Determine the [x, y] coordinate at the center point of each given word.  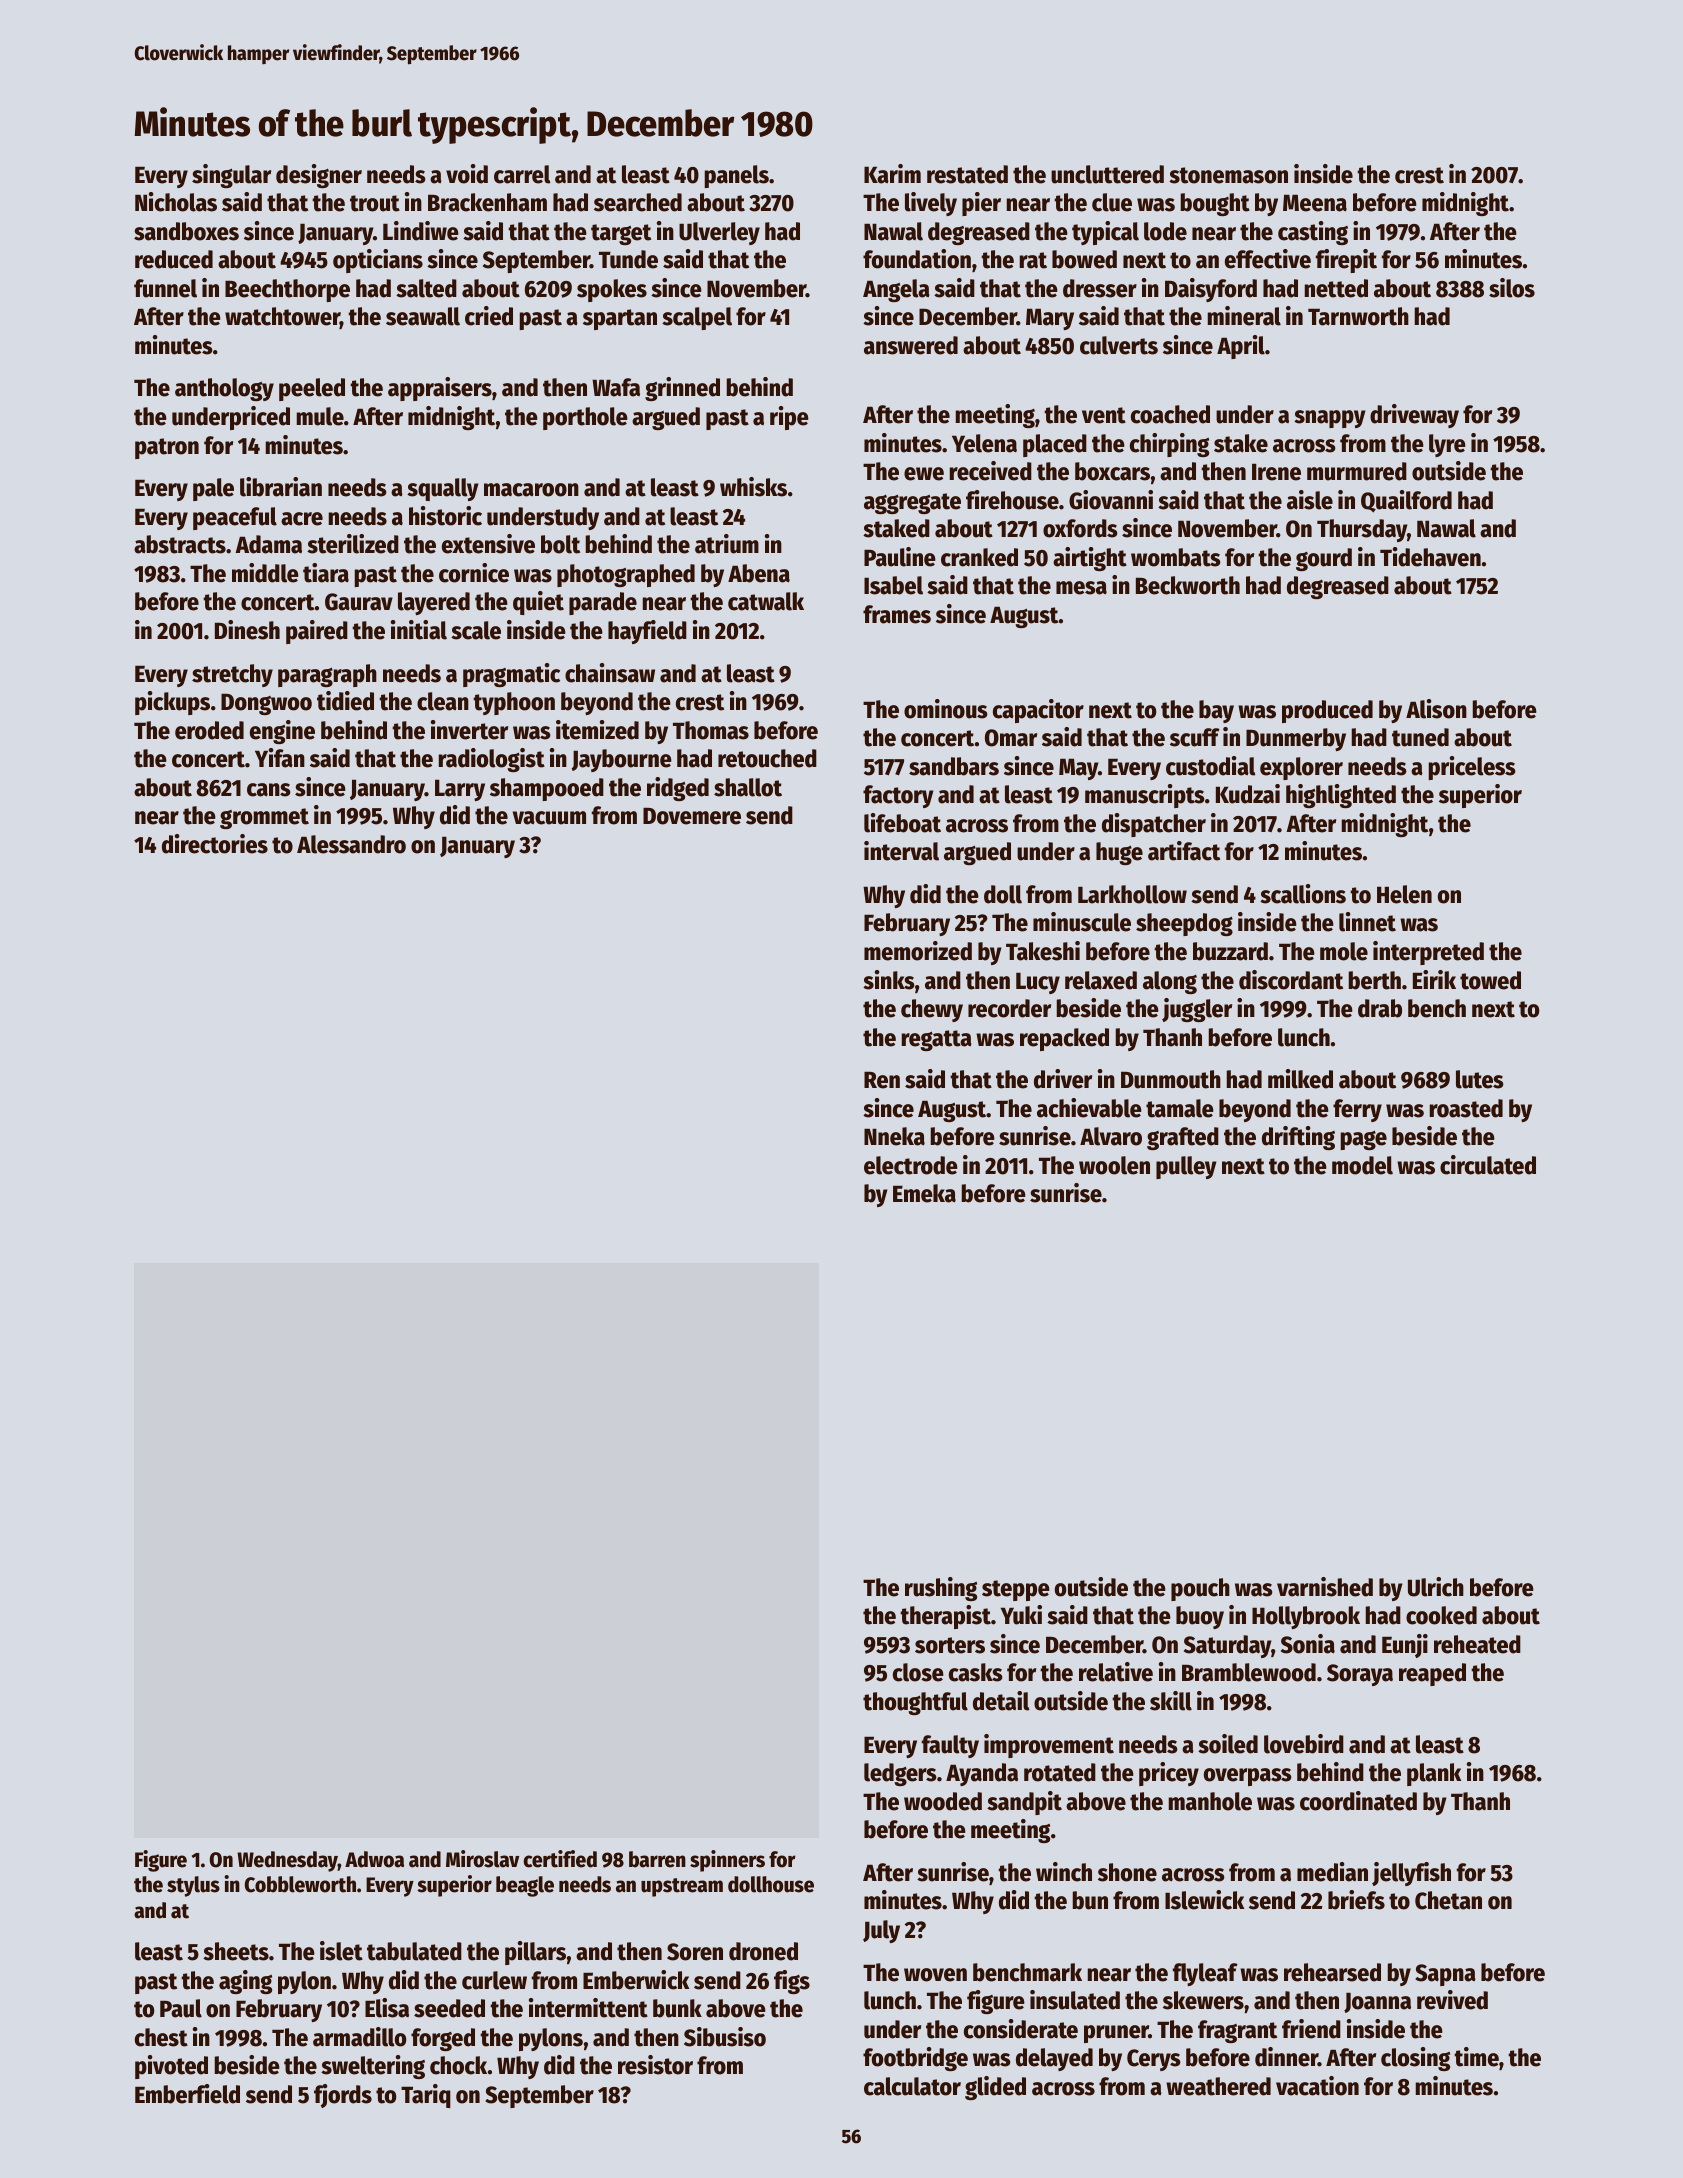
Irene [1276, 472]
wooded [943, 1801]
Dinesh [247, 630]
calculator [912, 2086]
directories [215, 844]
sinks [889, 980]
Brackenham [487, 202]
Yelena [984, 443]
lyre [1447, 445]
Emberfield [187, 2094]
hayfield [647, 632]
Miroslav [482, 1859]
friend [1311, 2029]
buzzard [1230, 951]
